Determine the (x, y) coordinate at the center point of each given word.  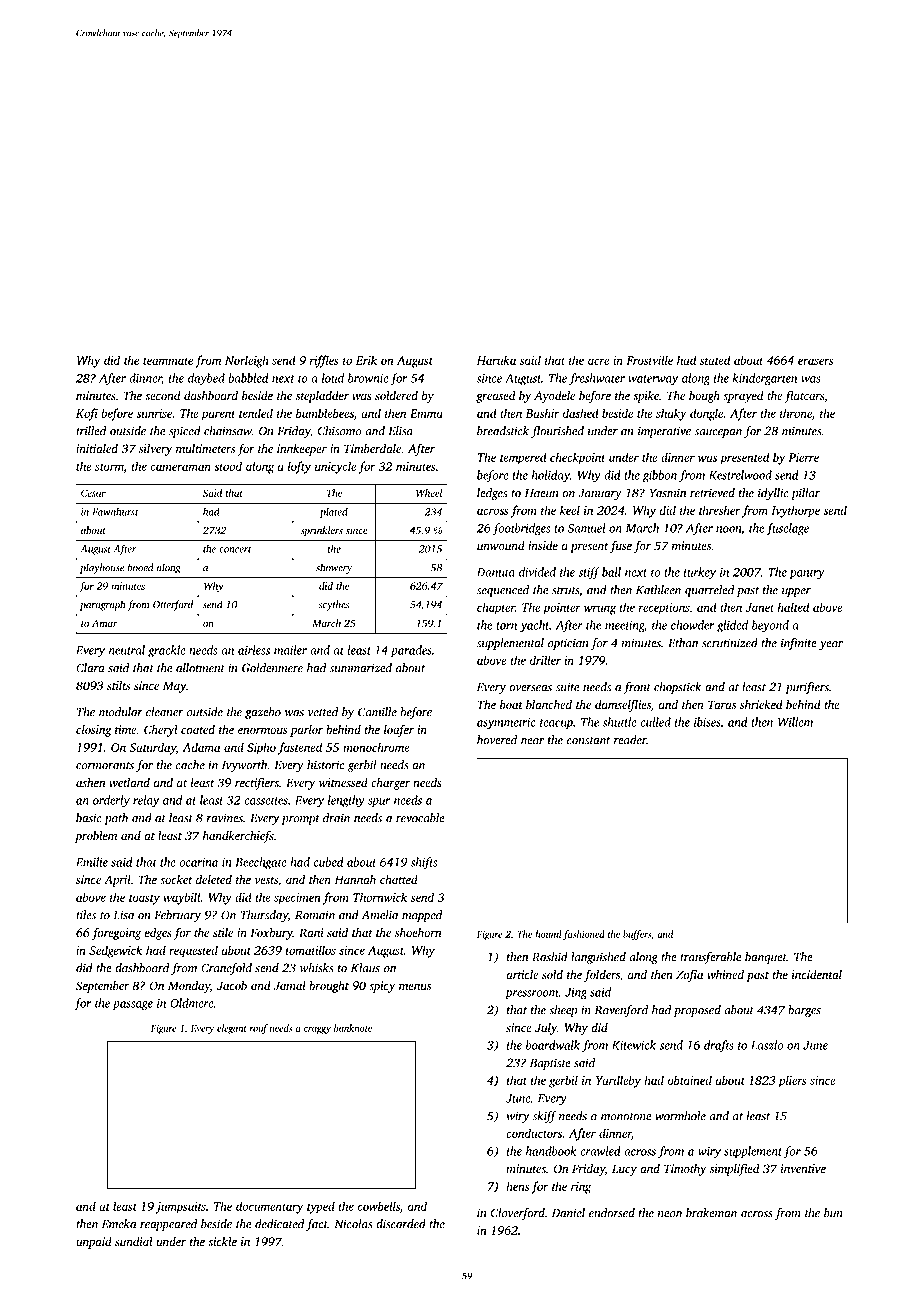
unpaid (94, 1243)
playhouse (102, 568)
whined (725, 975)
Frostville (649, 360)
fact (317, 1225)
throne (796, 413)
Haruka (496, 360)
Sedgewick (115, 951)
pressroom (532, 995)
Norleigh (247, 361)
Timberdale (372, 449)
